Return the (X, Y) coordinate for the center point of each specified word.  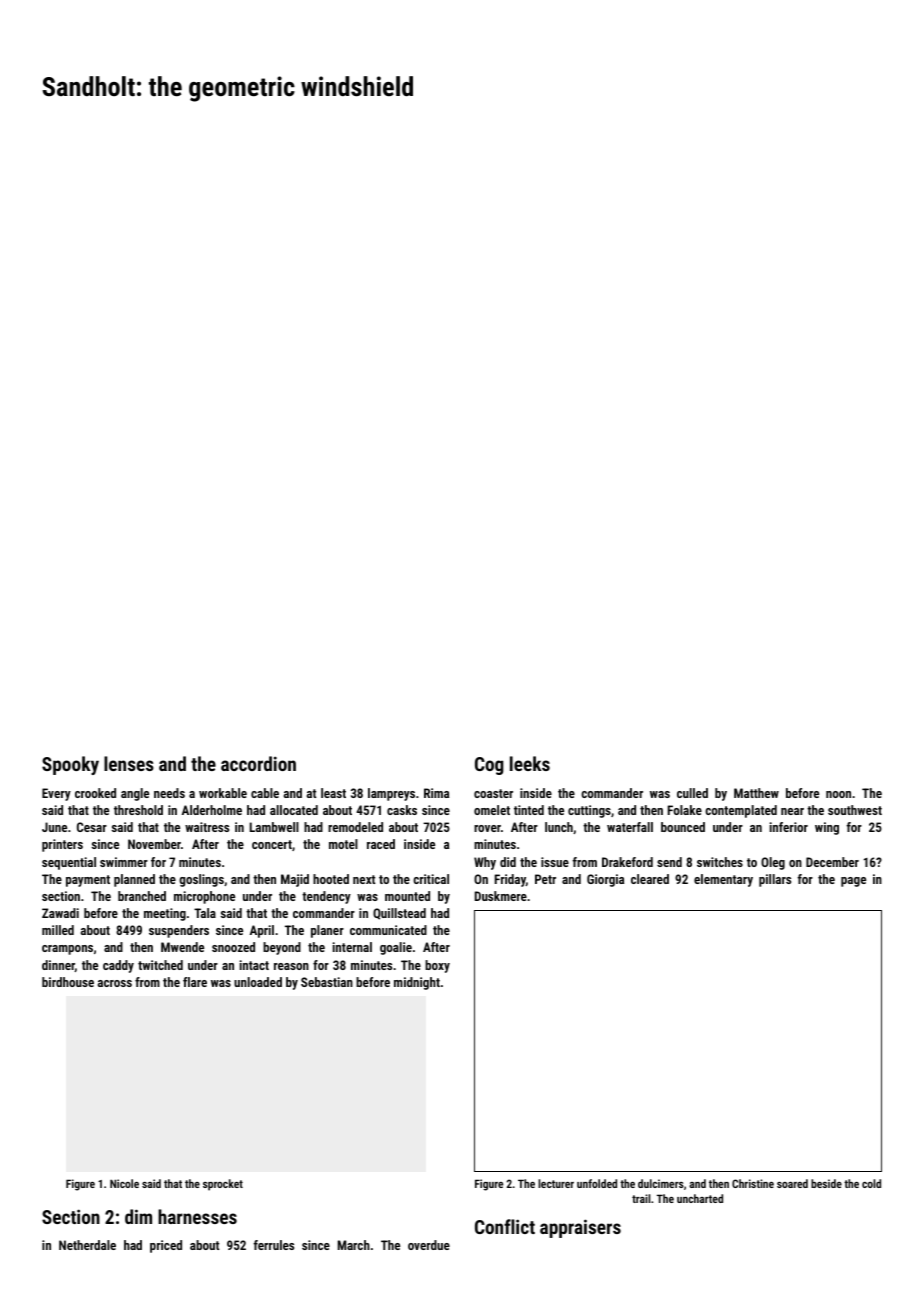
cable (265, 793)
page (853, 882)
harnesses (197, 1216)
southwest (855, 810)
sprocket (223, 1185)
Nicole (124, 1183)
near (792, 811)
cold (871, 1183)
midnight (417, 983)
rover (487, 828)
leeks (530, 763)
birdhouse (68, 982)
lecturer (556, 1183)
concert (272, 844)
